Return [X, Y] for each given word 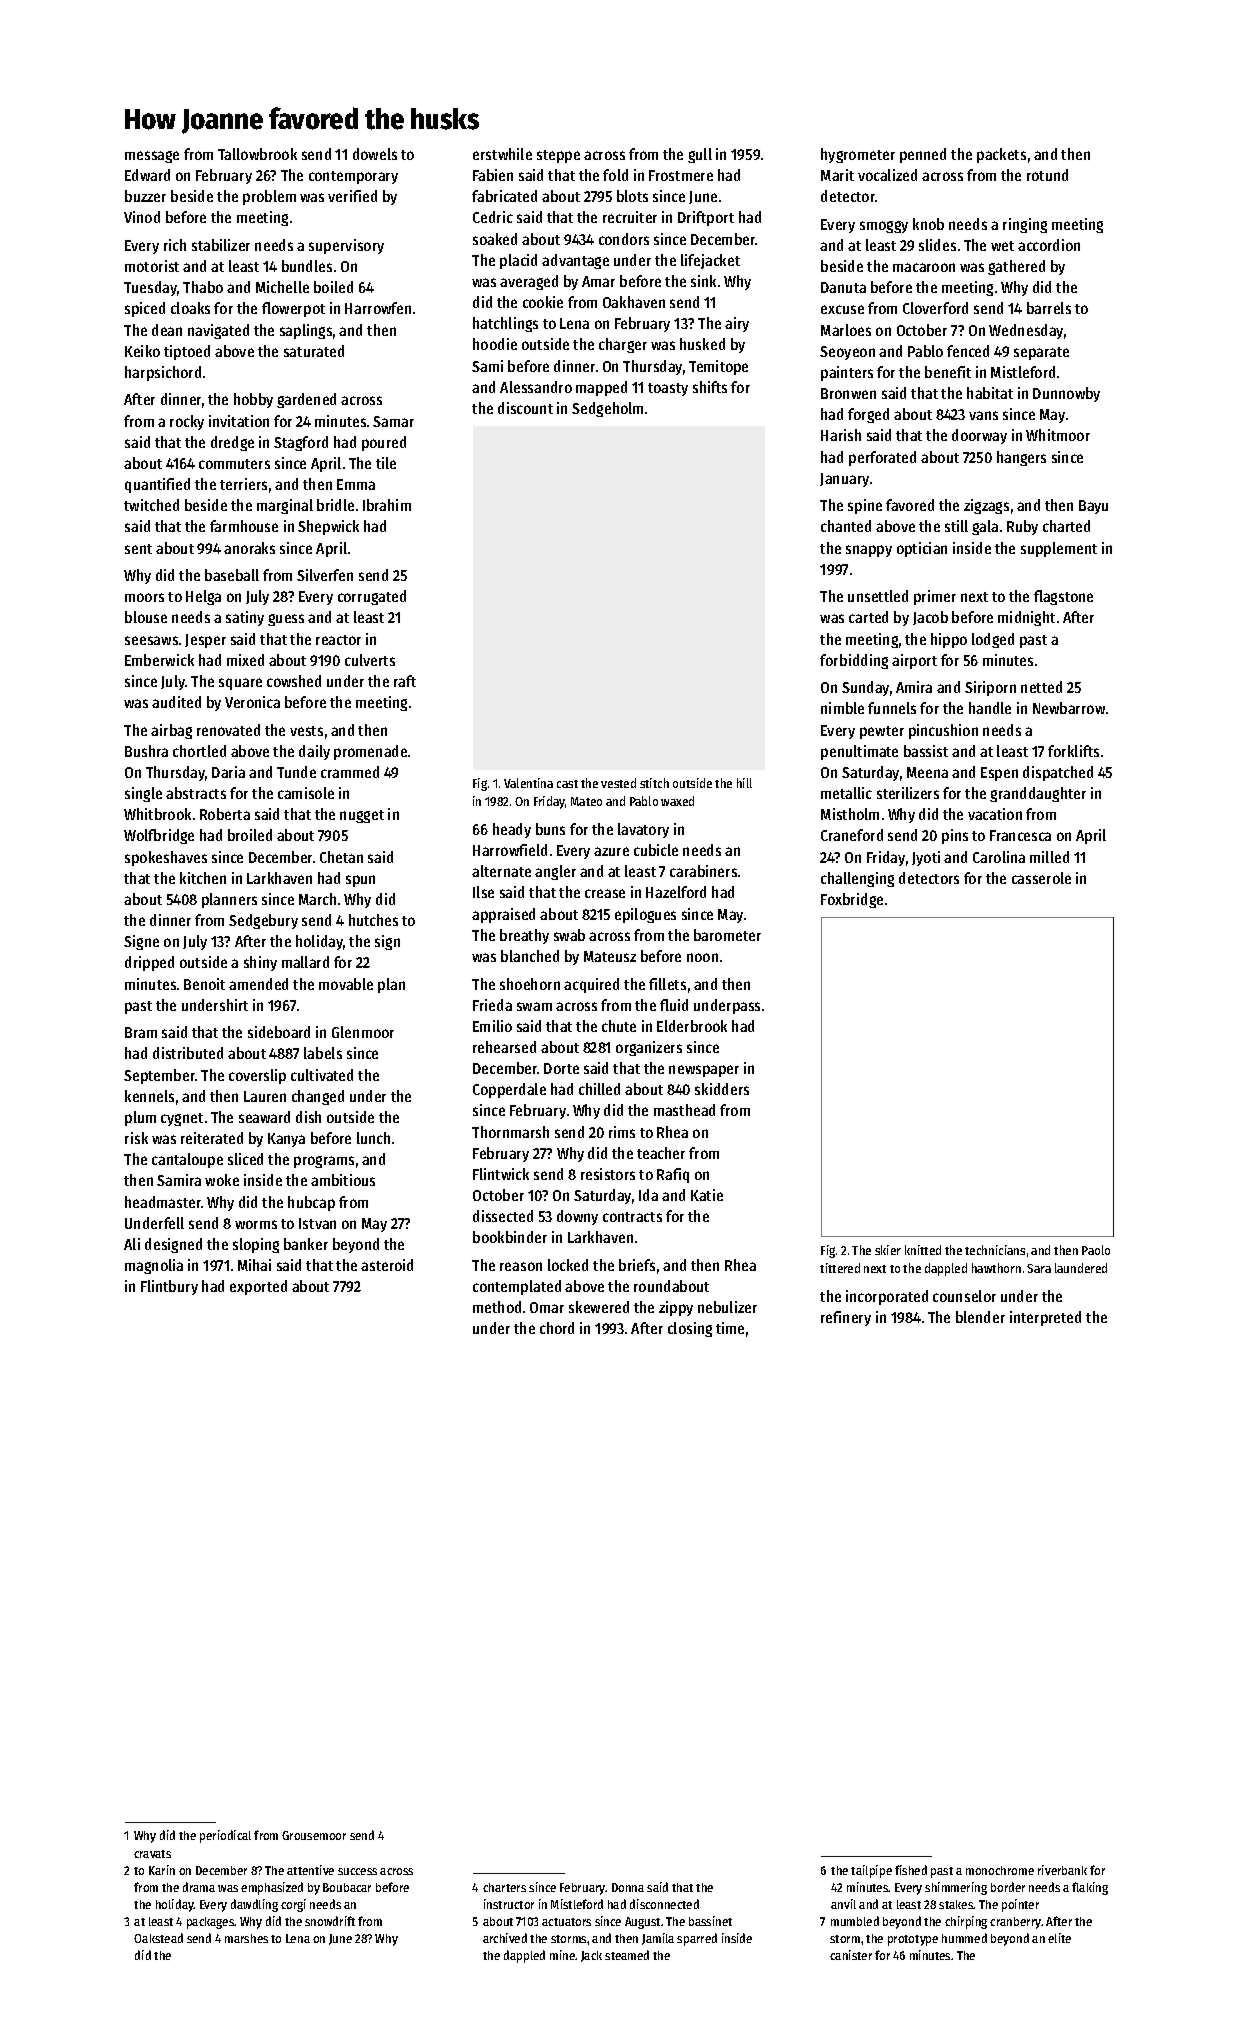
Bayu [1093, 507]
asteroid [387, 1265]
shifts [710, 387]
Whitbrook [157, 814]
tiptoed [187, 352]
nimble [842, 708]
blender [980, 1317]
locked [568, 1265]
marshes [246, 1938]
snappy [869, 551]
